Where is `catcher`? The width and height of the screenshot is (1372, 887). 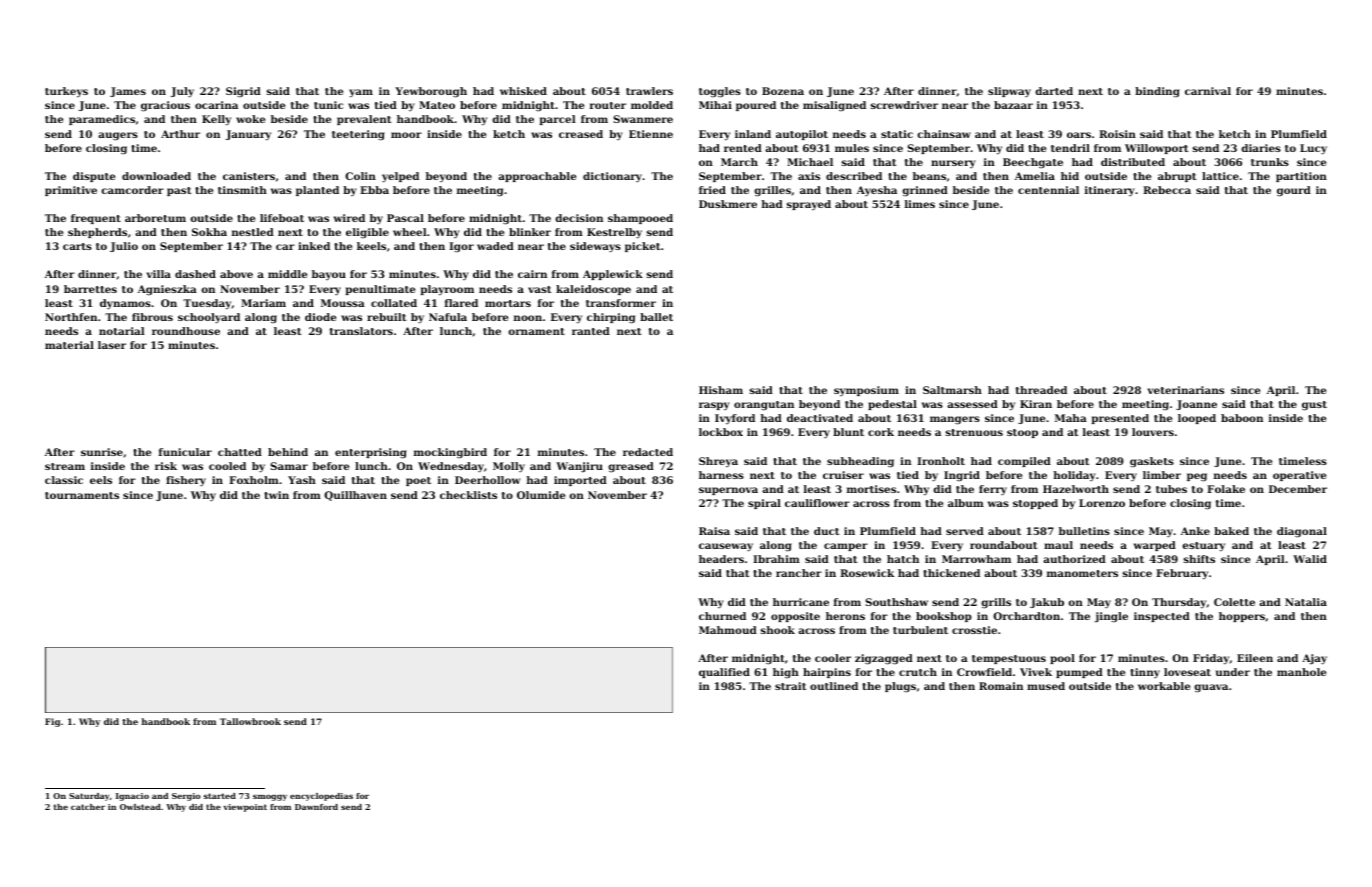
catcher is located at coordinates (88, 807).
